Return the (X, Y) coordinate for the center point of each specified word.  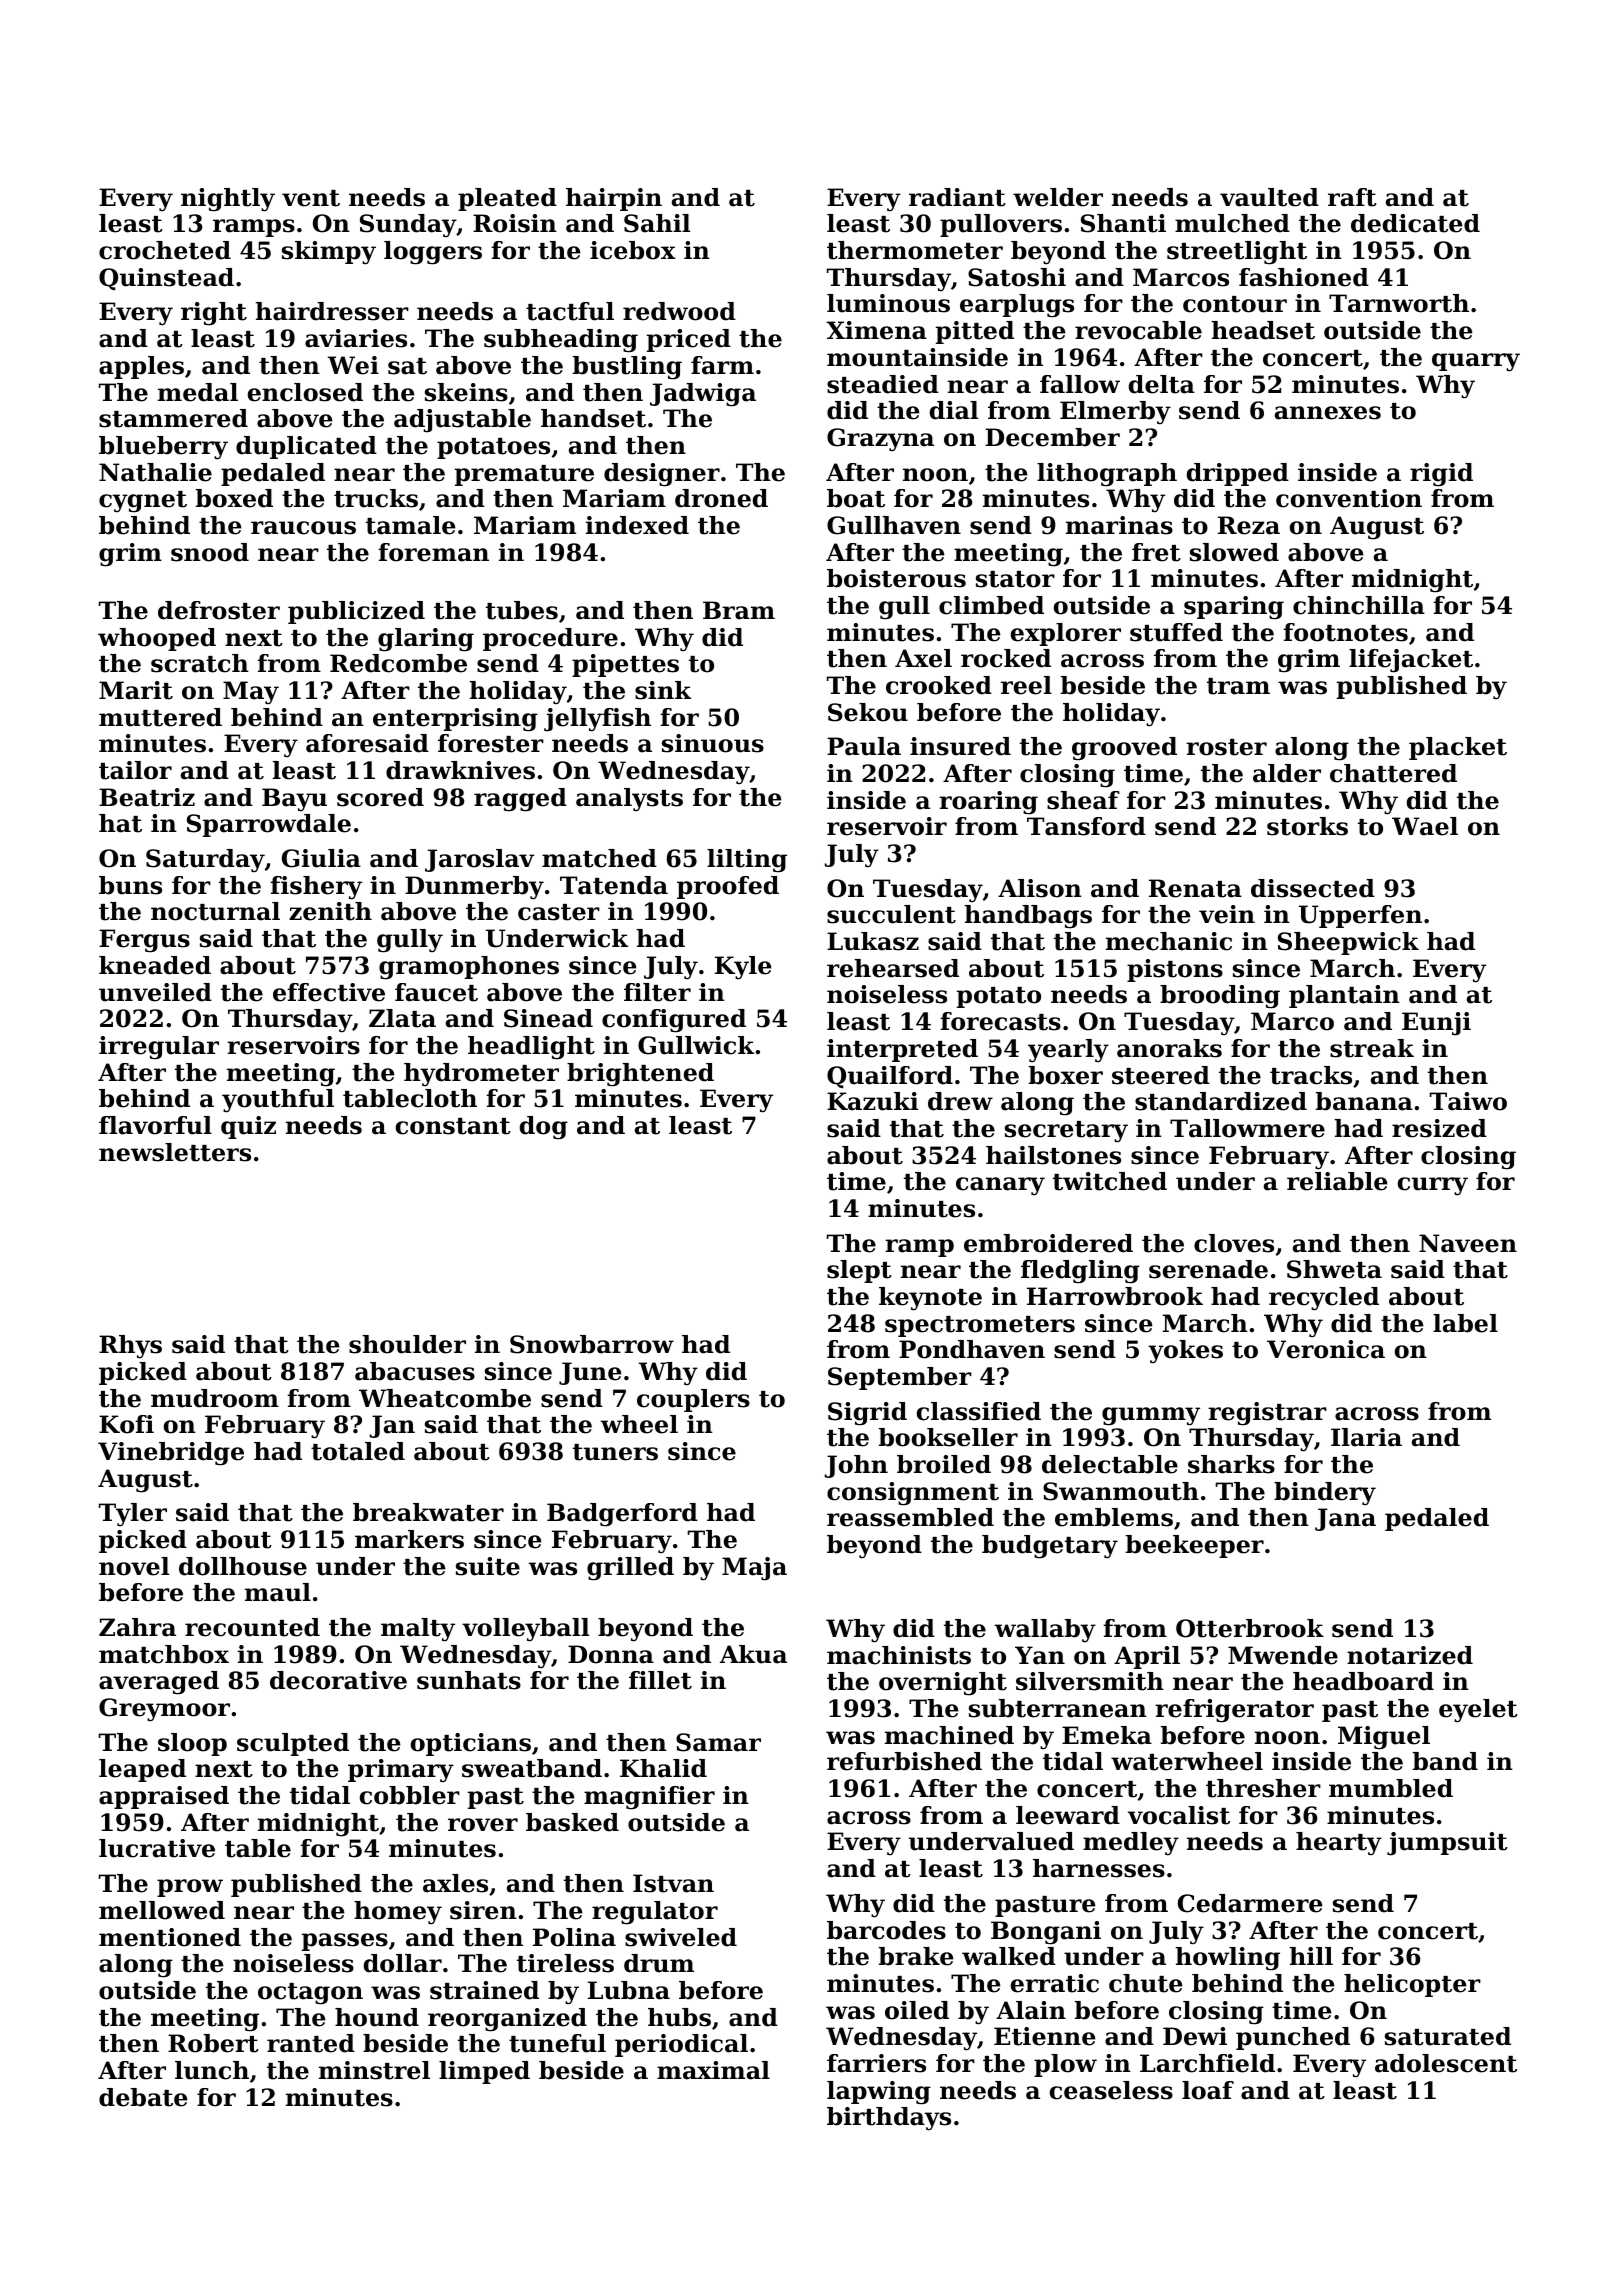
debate (143, 2097)
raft (1352, 197)
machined (949, 1735)
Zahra (137, 1627)
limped (484, 2072)
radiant (957, 197)
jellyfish (597, 720)
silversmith (1090, 1681)
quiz (248, 1127)
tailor (135, 770)
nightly (228, 200)
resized (1439, 1128)
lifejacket (1411, 661)
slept (859, 1271)
